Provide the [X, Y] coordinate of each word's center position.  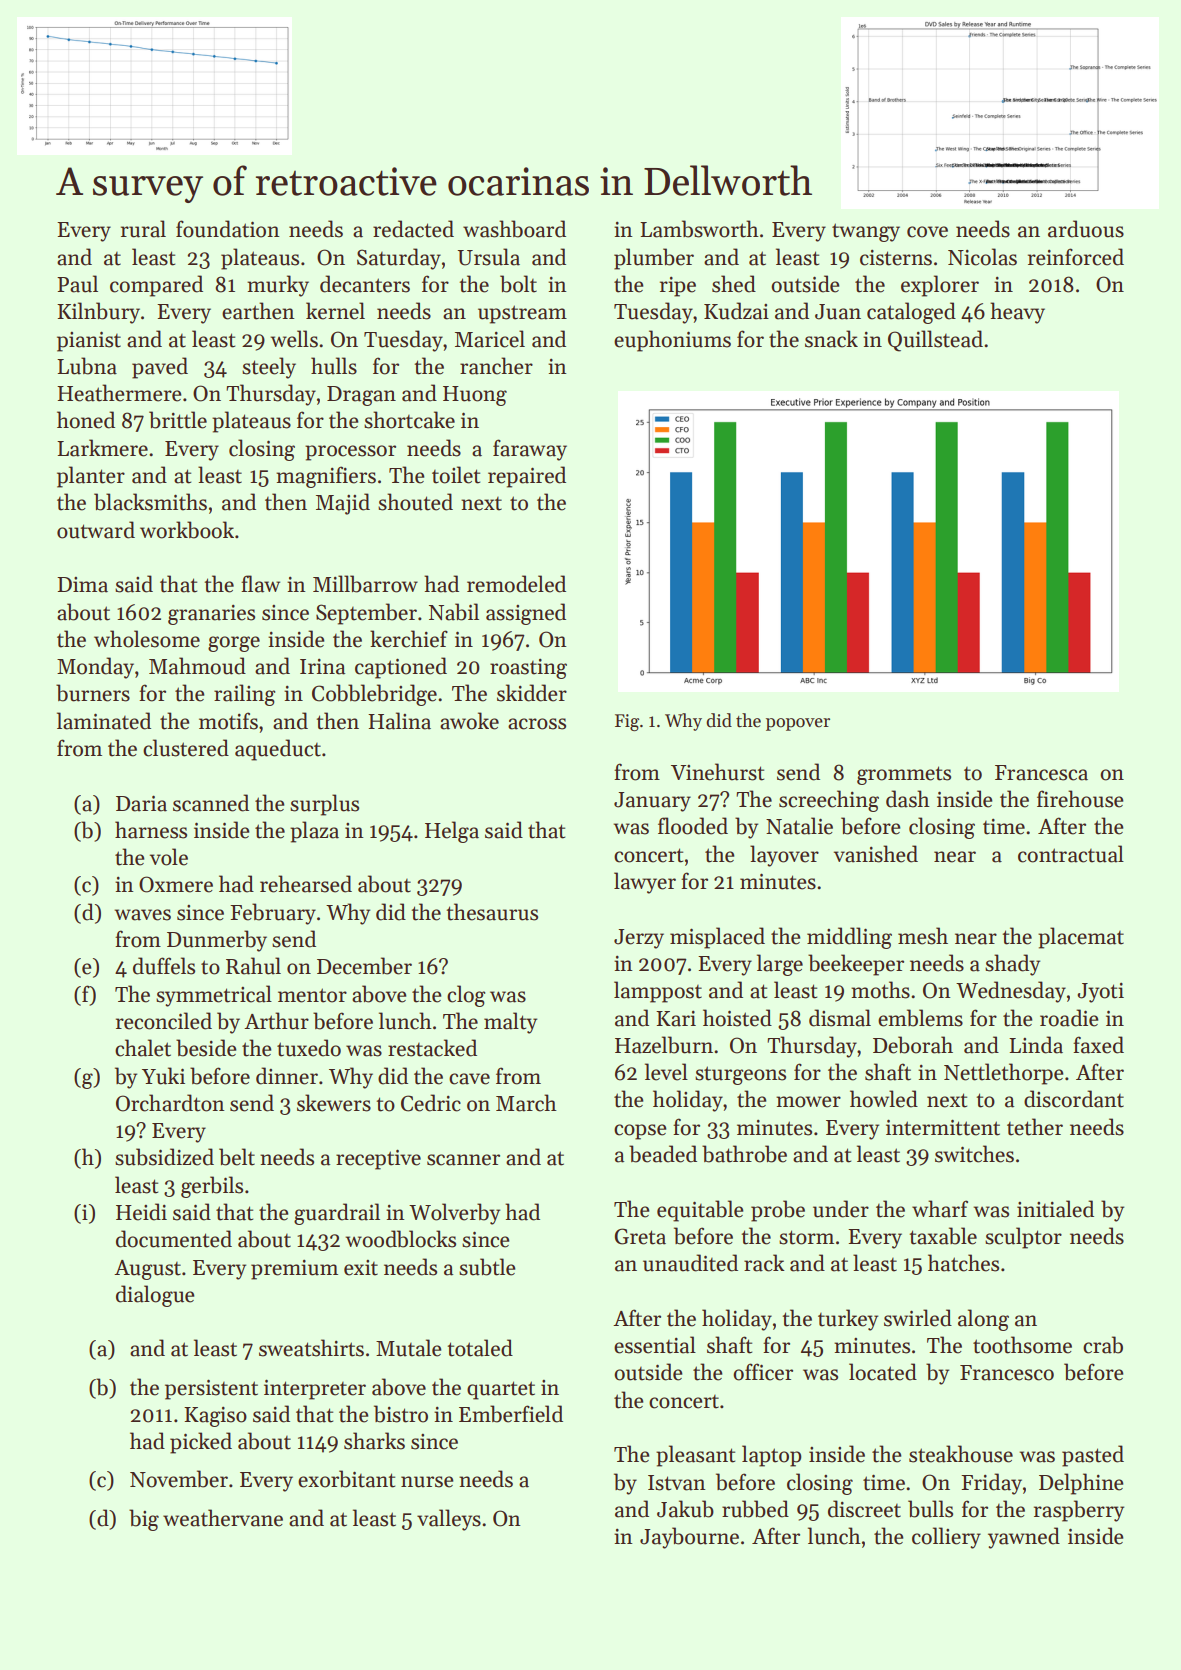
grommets [904, 775]
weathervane [223, 1518]
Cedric [431, 1103]
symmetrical [214, 996]
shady [1012, 965]
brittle [178, 420]
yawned [1024, 1538]
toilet [456, 475]
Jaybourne [689, 1538]
